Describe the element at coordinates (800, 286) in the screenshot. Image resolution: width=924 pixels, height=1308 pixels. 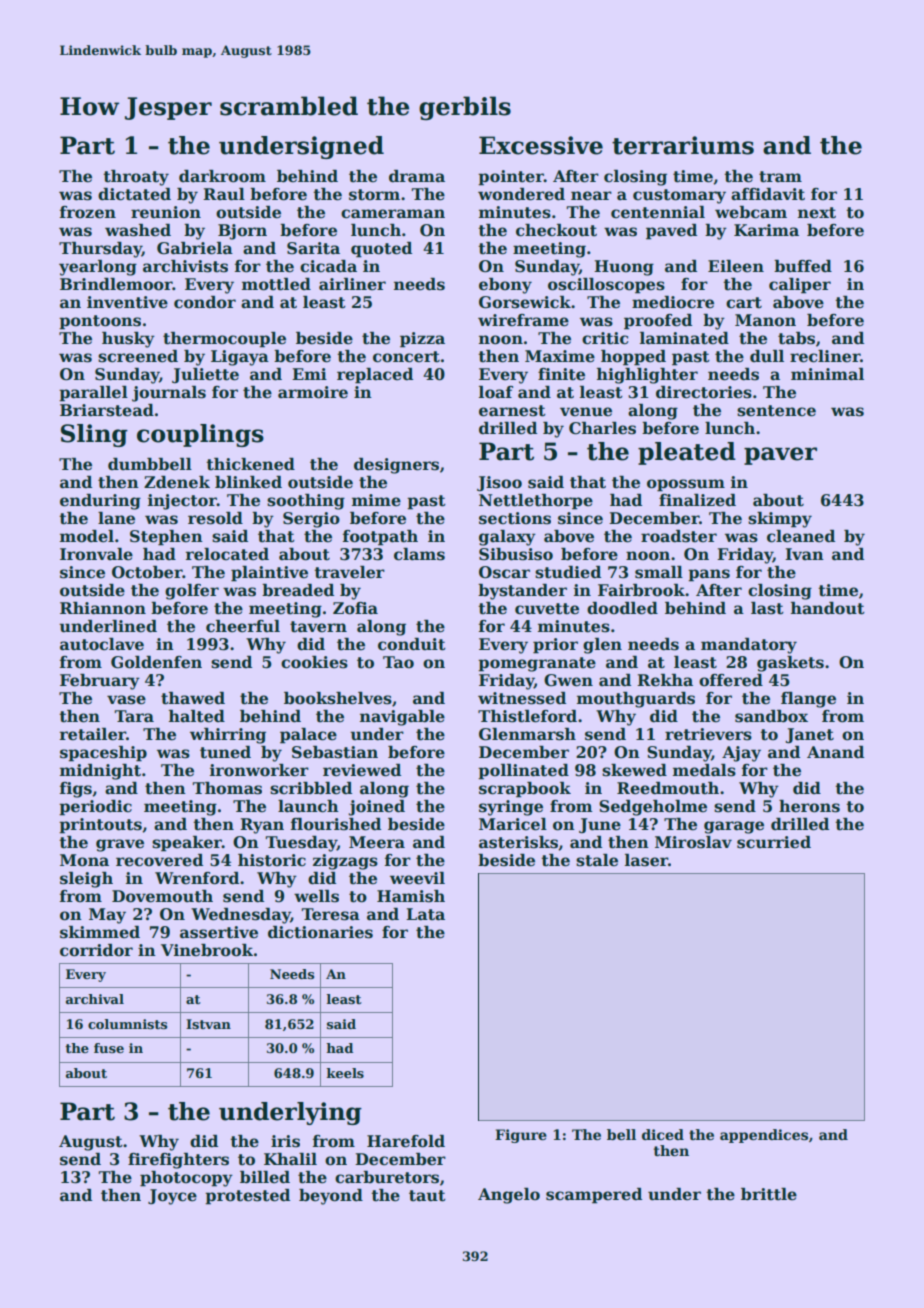
I see `caliper` at that location.
